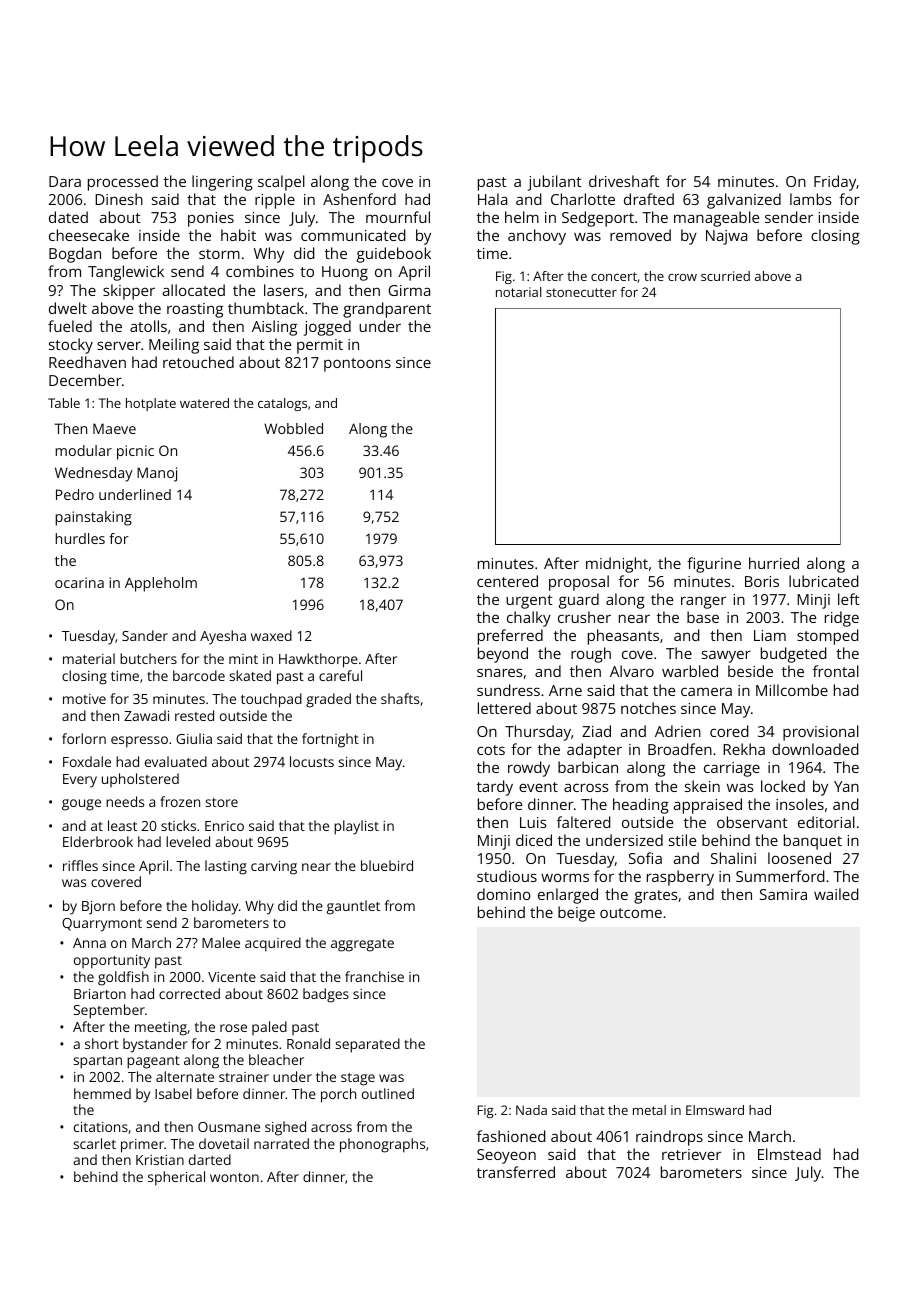  Describe the element at coordinates (715, 1110) in the screenshot. I see `Elmsward` at that location.
